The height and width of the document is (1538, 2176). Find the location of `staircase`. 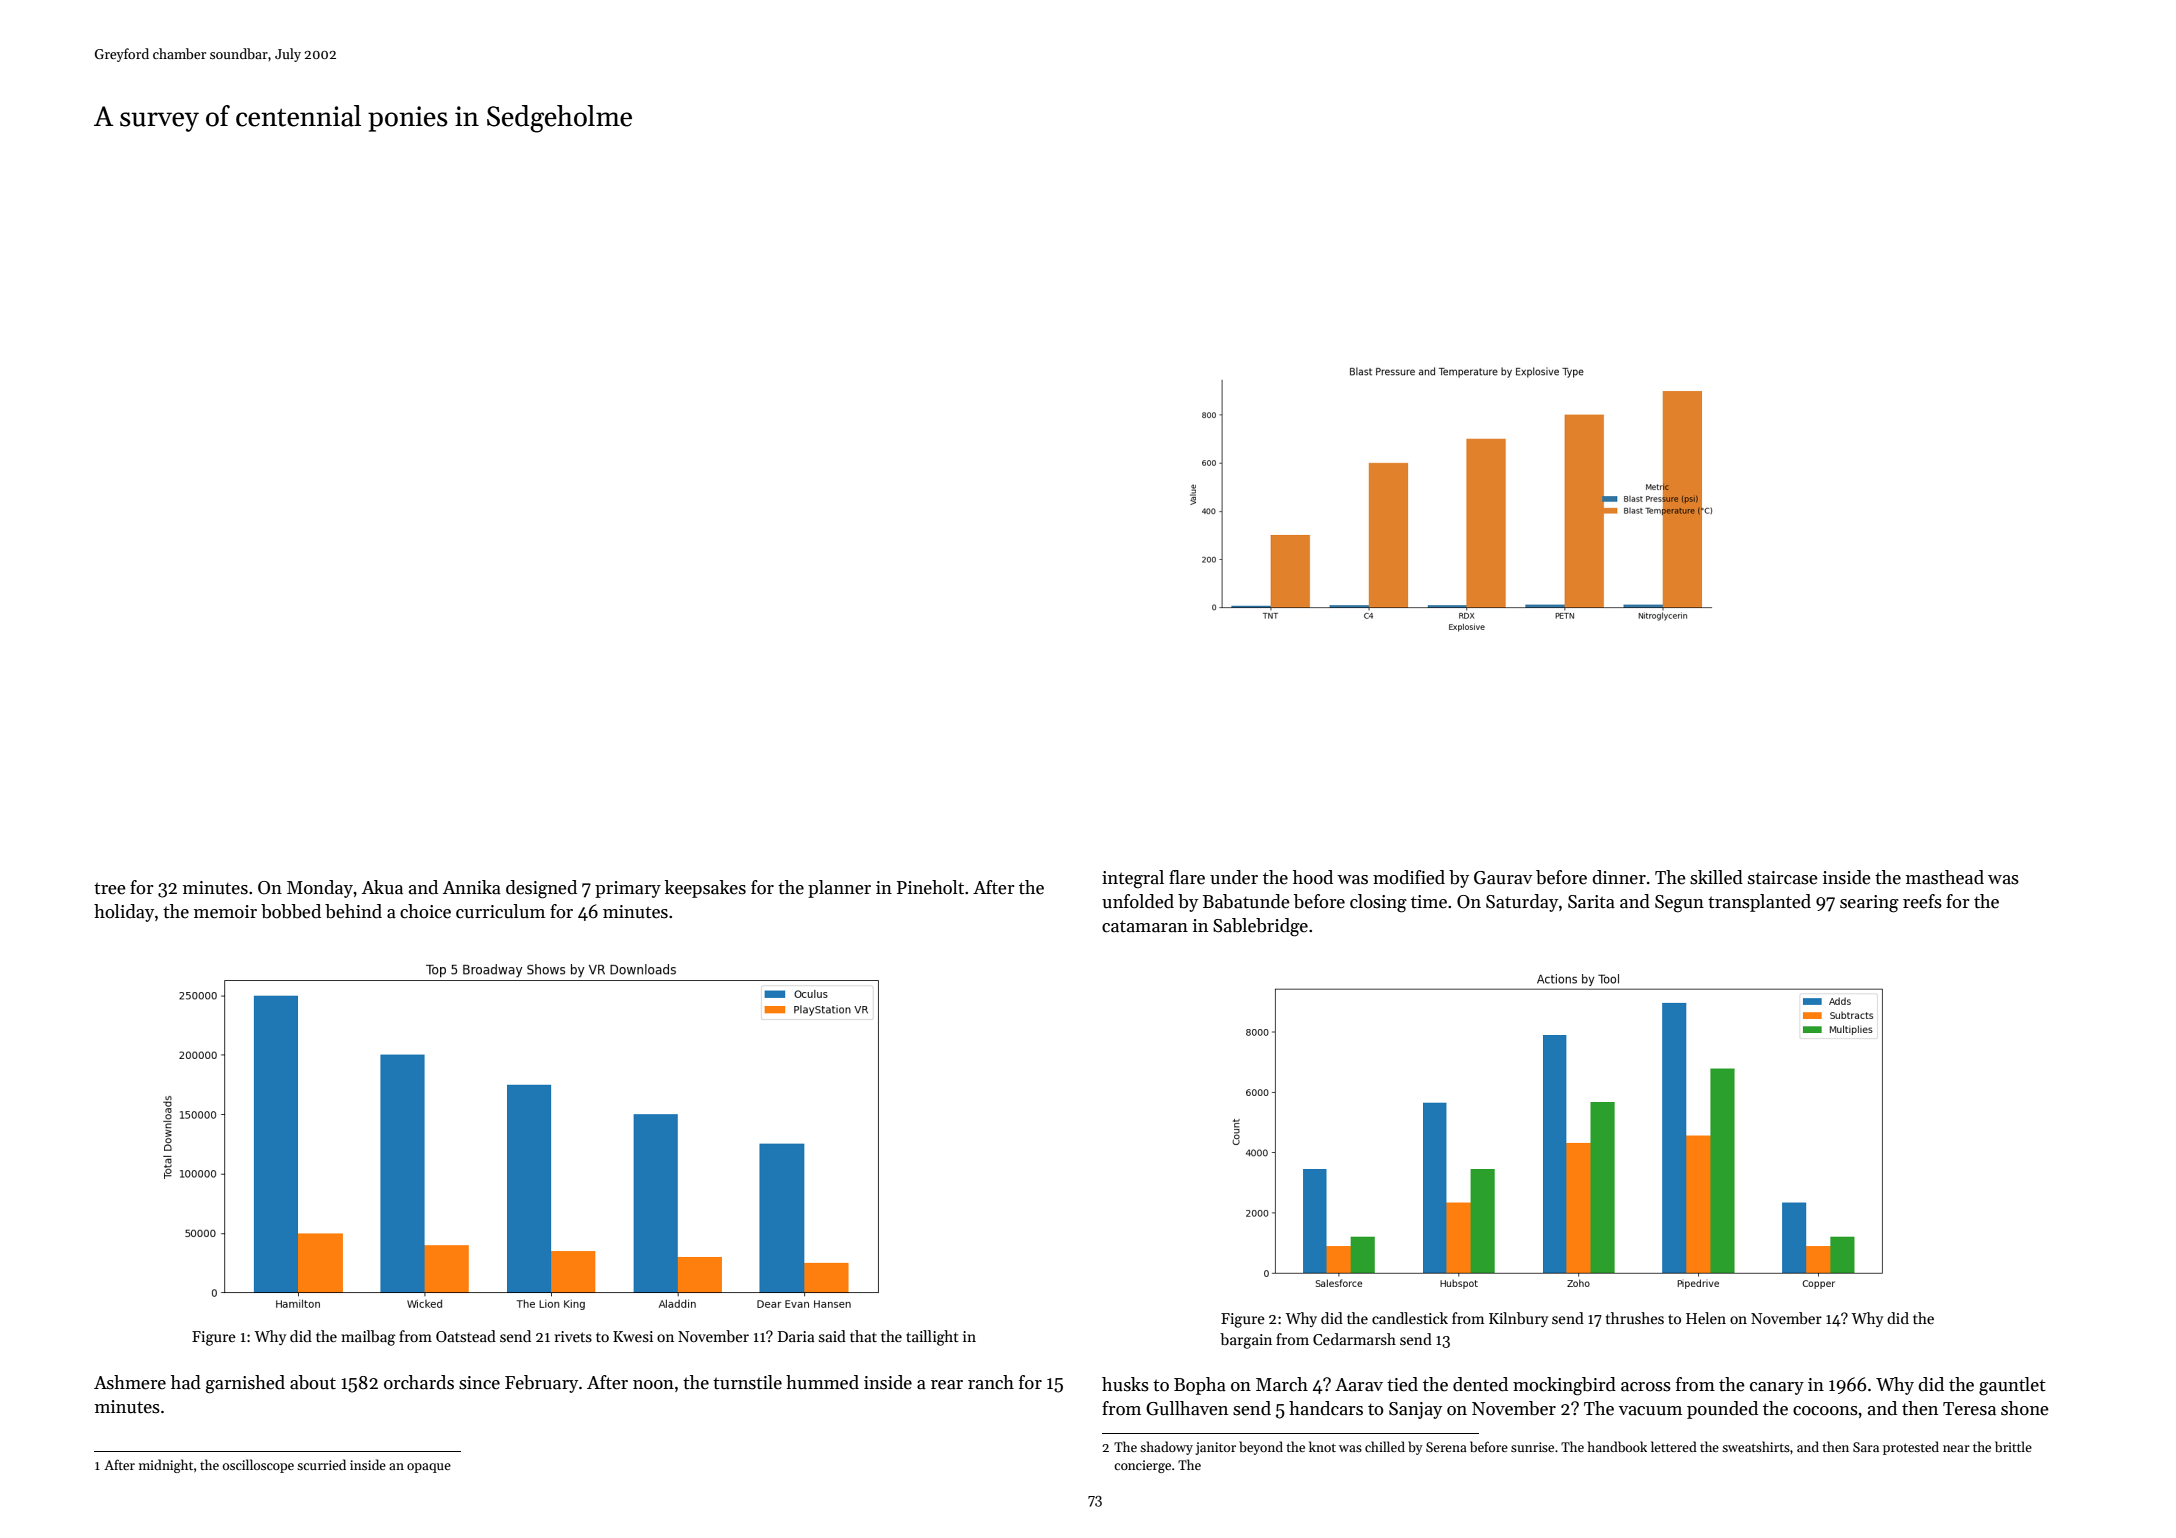

staircase is located at coordinates (1783, 878).
